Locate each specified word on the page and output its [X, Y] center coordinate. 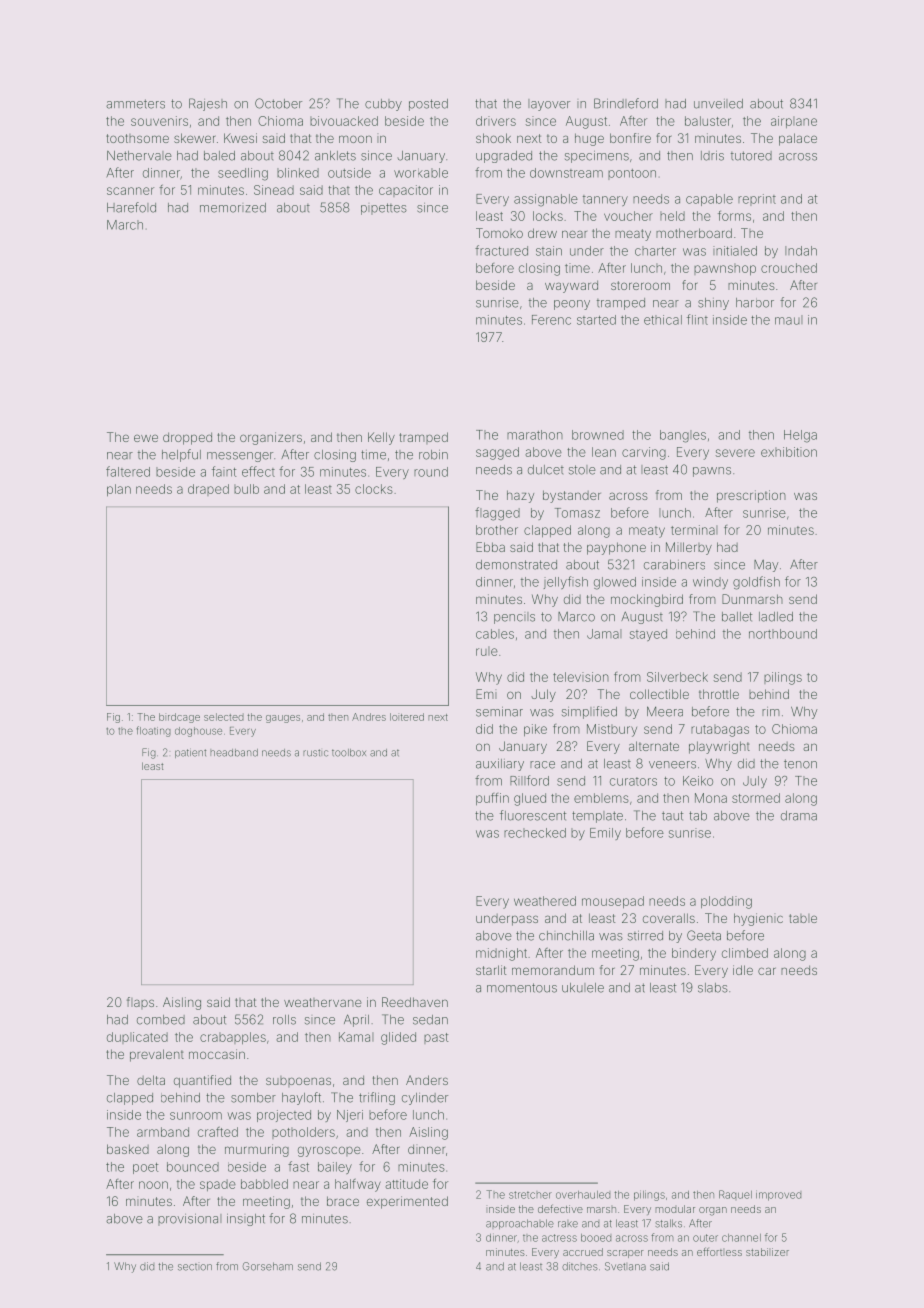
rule [487, 651]
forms [734, 216]
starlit [491, 970]
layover [549, 105]
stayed [648, 635]
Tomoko [499, 233]
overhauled [583, 1195]
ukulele [583, 988]
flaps [140, 1003]
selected [224, 717]
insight [246, 1220]
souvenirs [159, 121]
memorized [233, 208]
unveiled [718, 104]
